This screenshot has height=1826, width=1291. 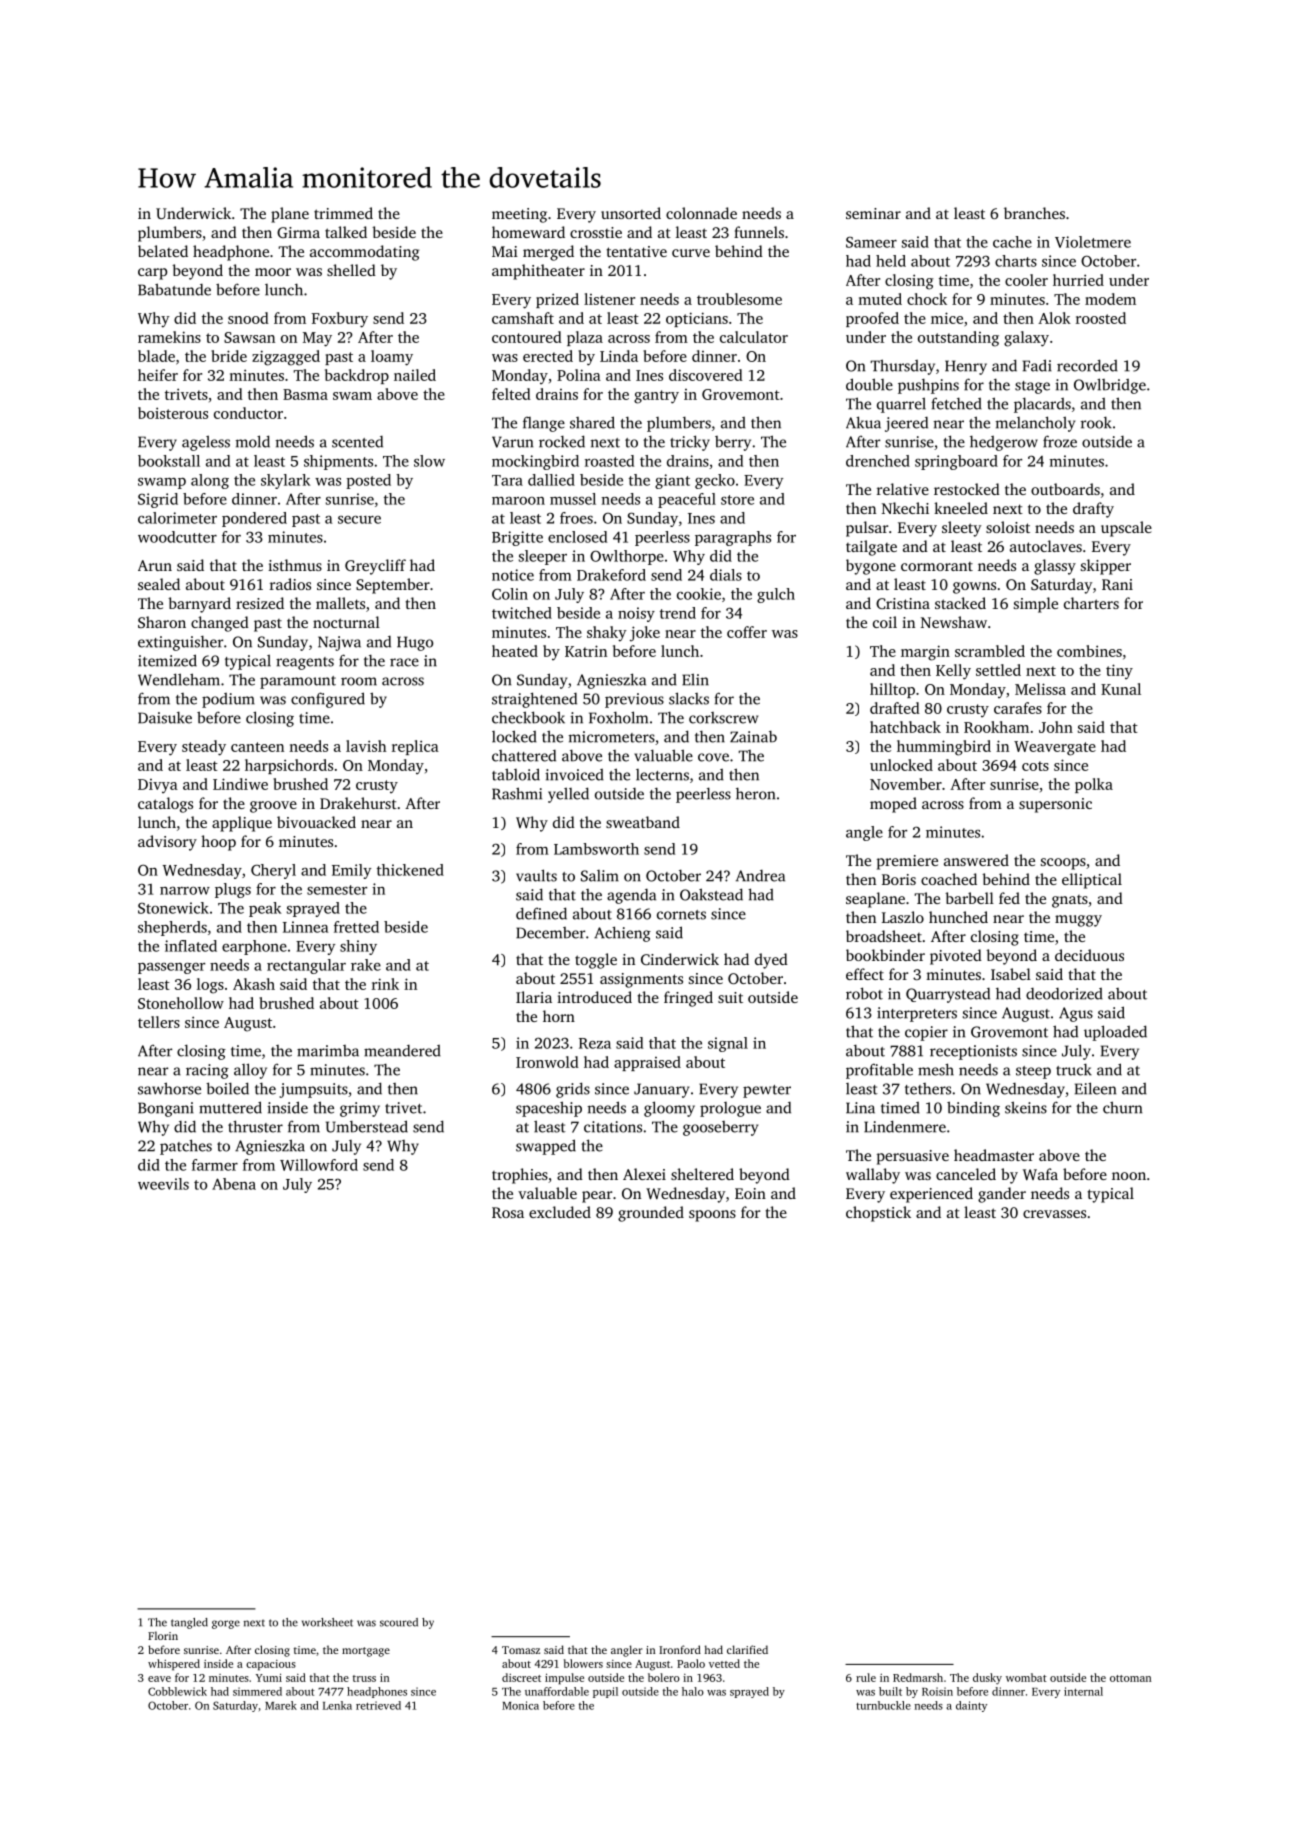 What do you see at coordinates (966, 1174) in the screenshot?
I see `canceled` at bounding box center [966, 1174].
